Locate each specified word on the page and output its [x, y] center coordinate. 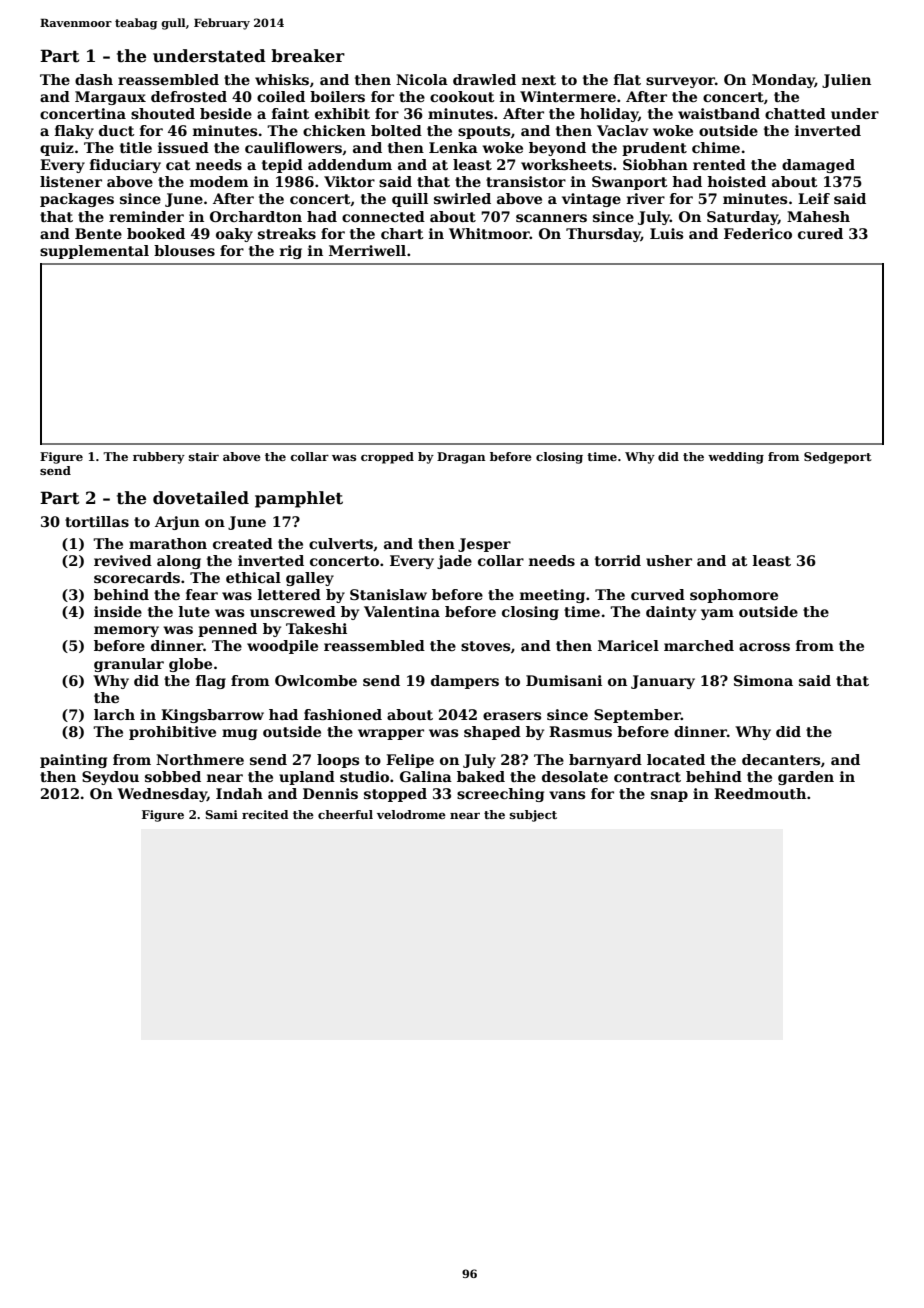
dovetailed [201, 498]
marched [699, 645]
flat [627, 79]
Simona [763, 680]
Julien [846, 81]
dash [94, 79]
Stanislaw [388, 594]
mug [239, 734]
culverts [341, 543]
